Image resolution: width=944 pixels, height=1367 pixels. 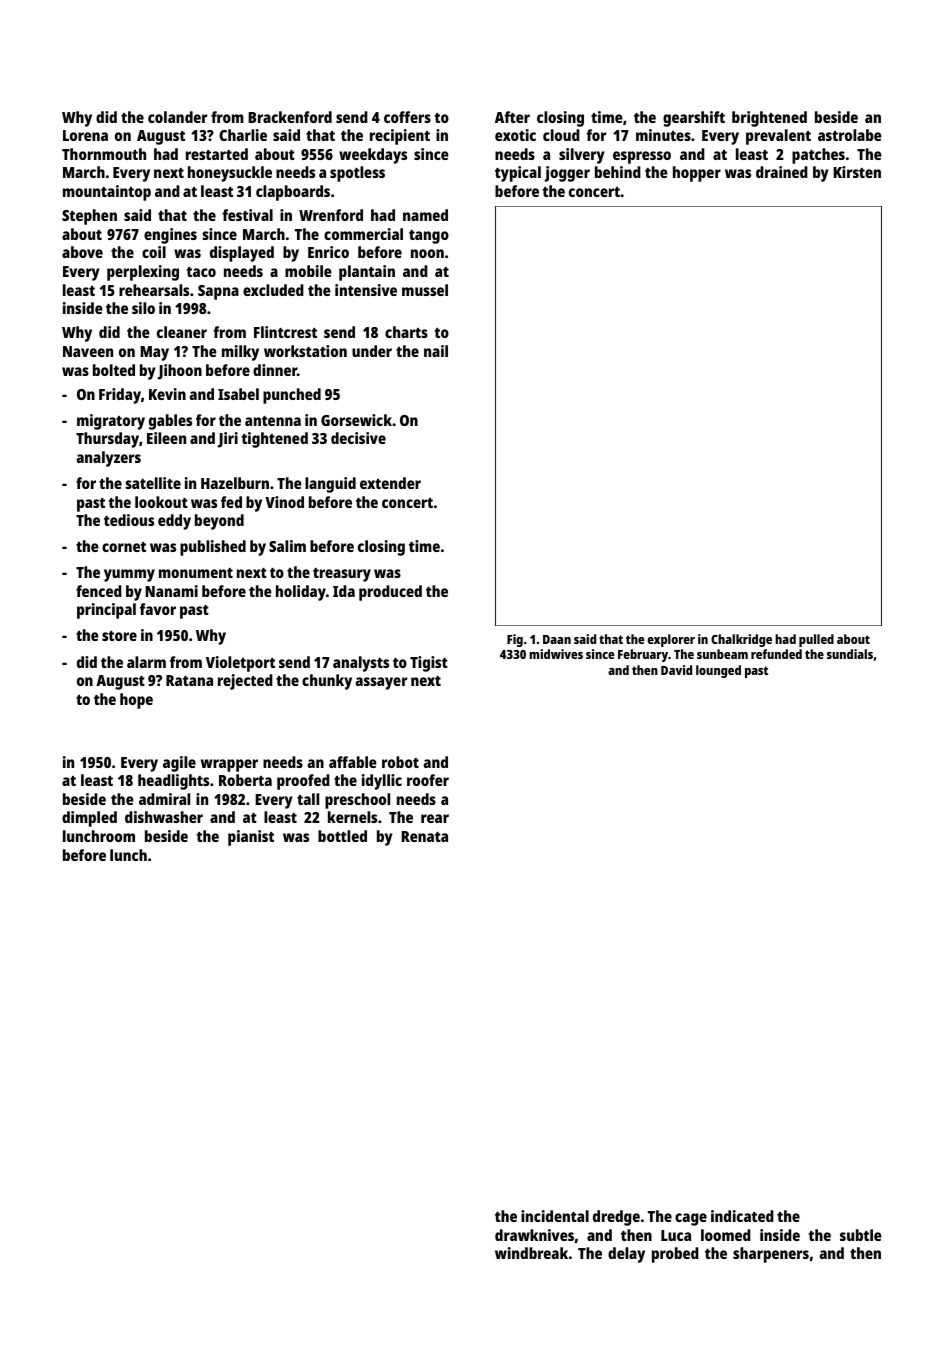 What do you see at coordinates (582, 156) in the screenshot?
I see `silvery` at bounding box center [582, 156].
